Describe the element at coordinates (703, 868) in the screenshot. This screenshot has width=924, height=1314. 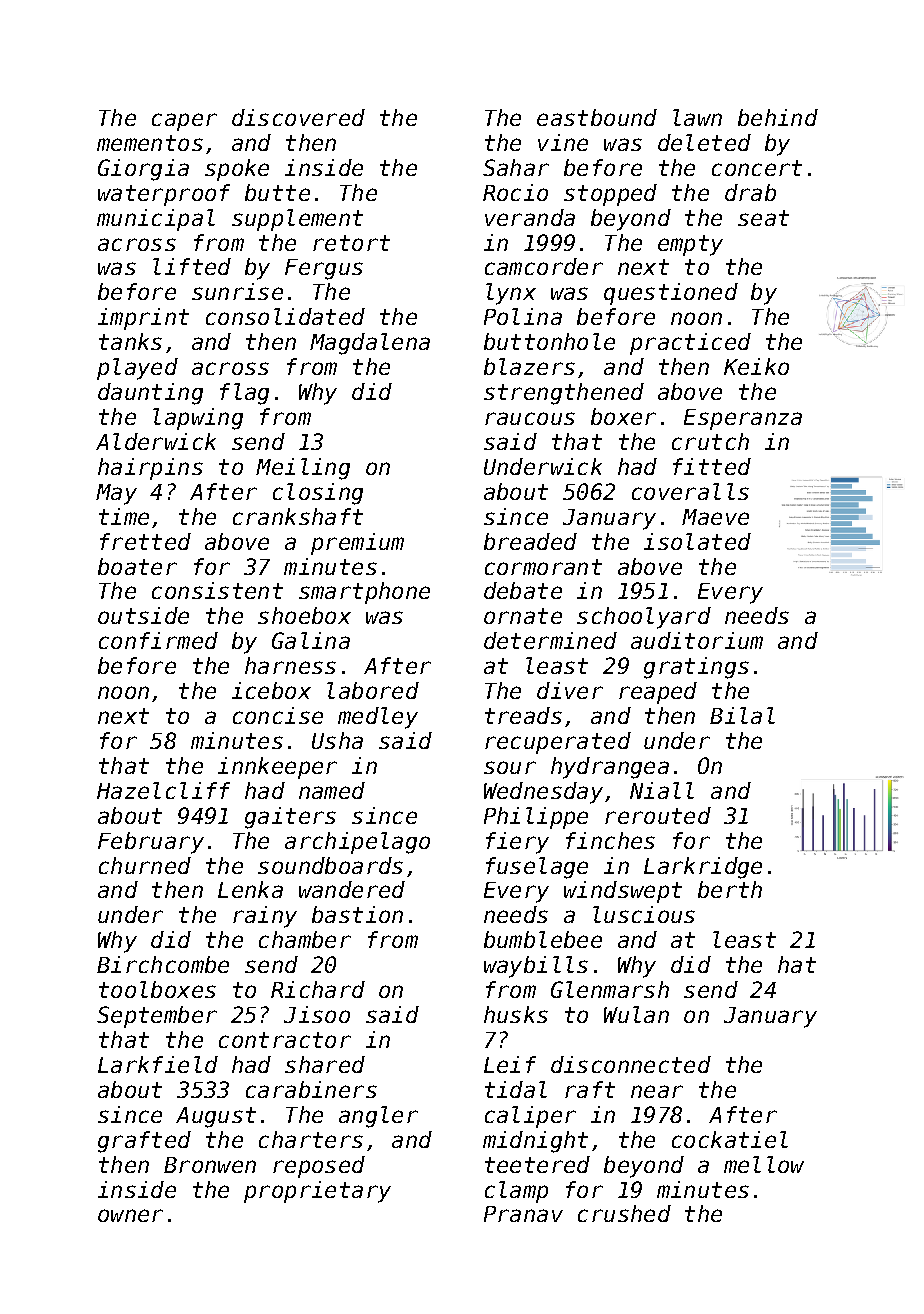
I see `Larkridge` at that location.
